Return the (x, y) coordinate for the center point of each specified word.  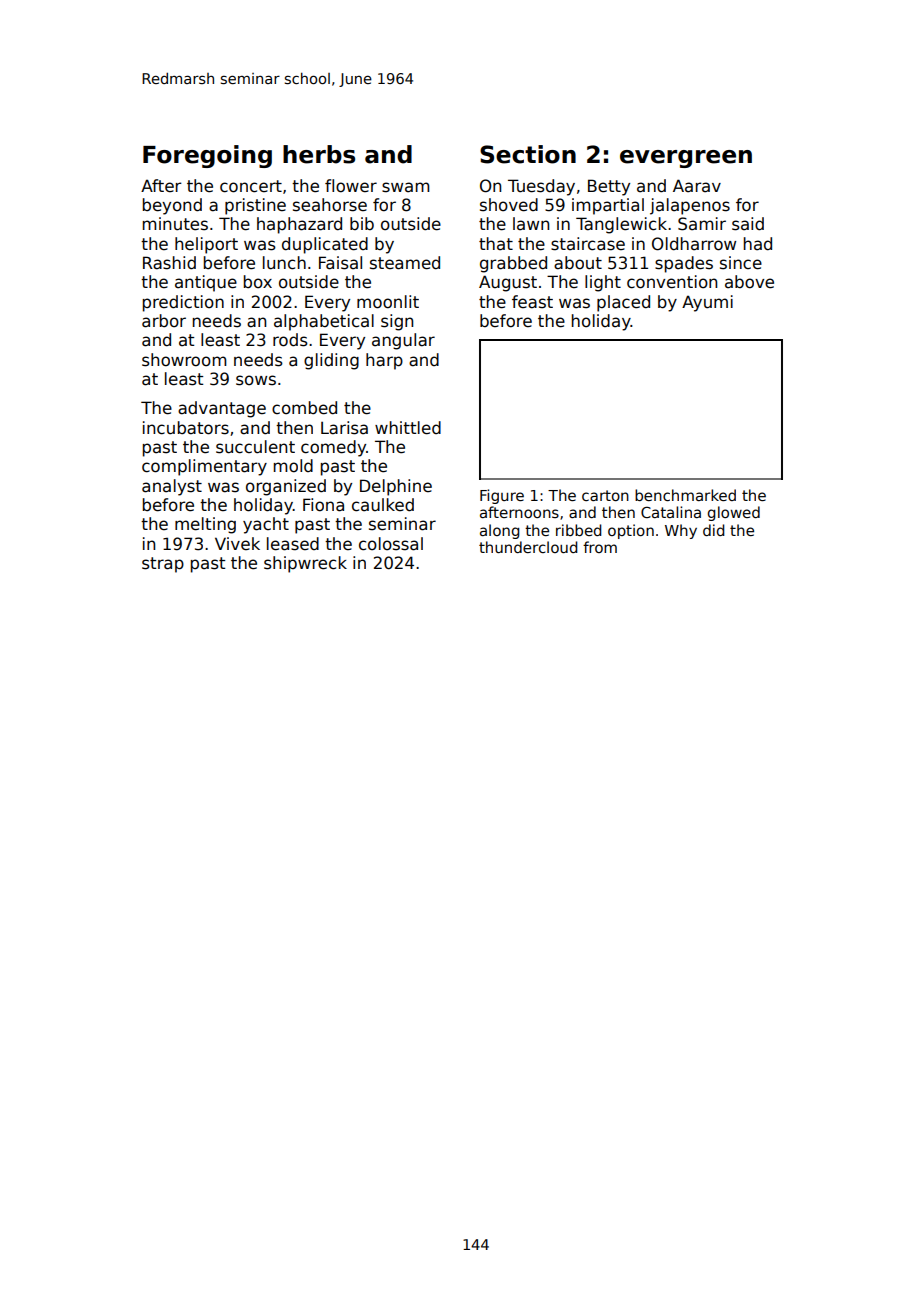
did (713, 530)
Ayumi (707, 303)
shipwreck (305, 564)
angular (403, 341)
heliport (206, 245)
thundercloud (528, 547)
